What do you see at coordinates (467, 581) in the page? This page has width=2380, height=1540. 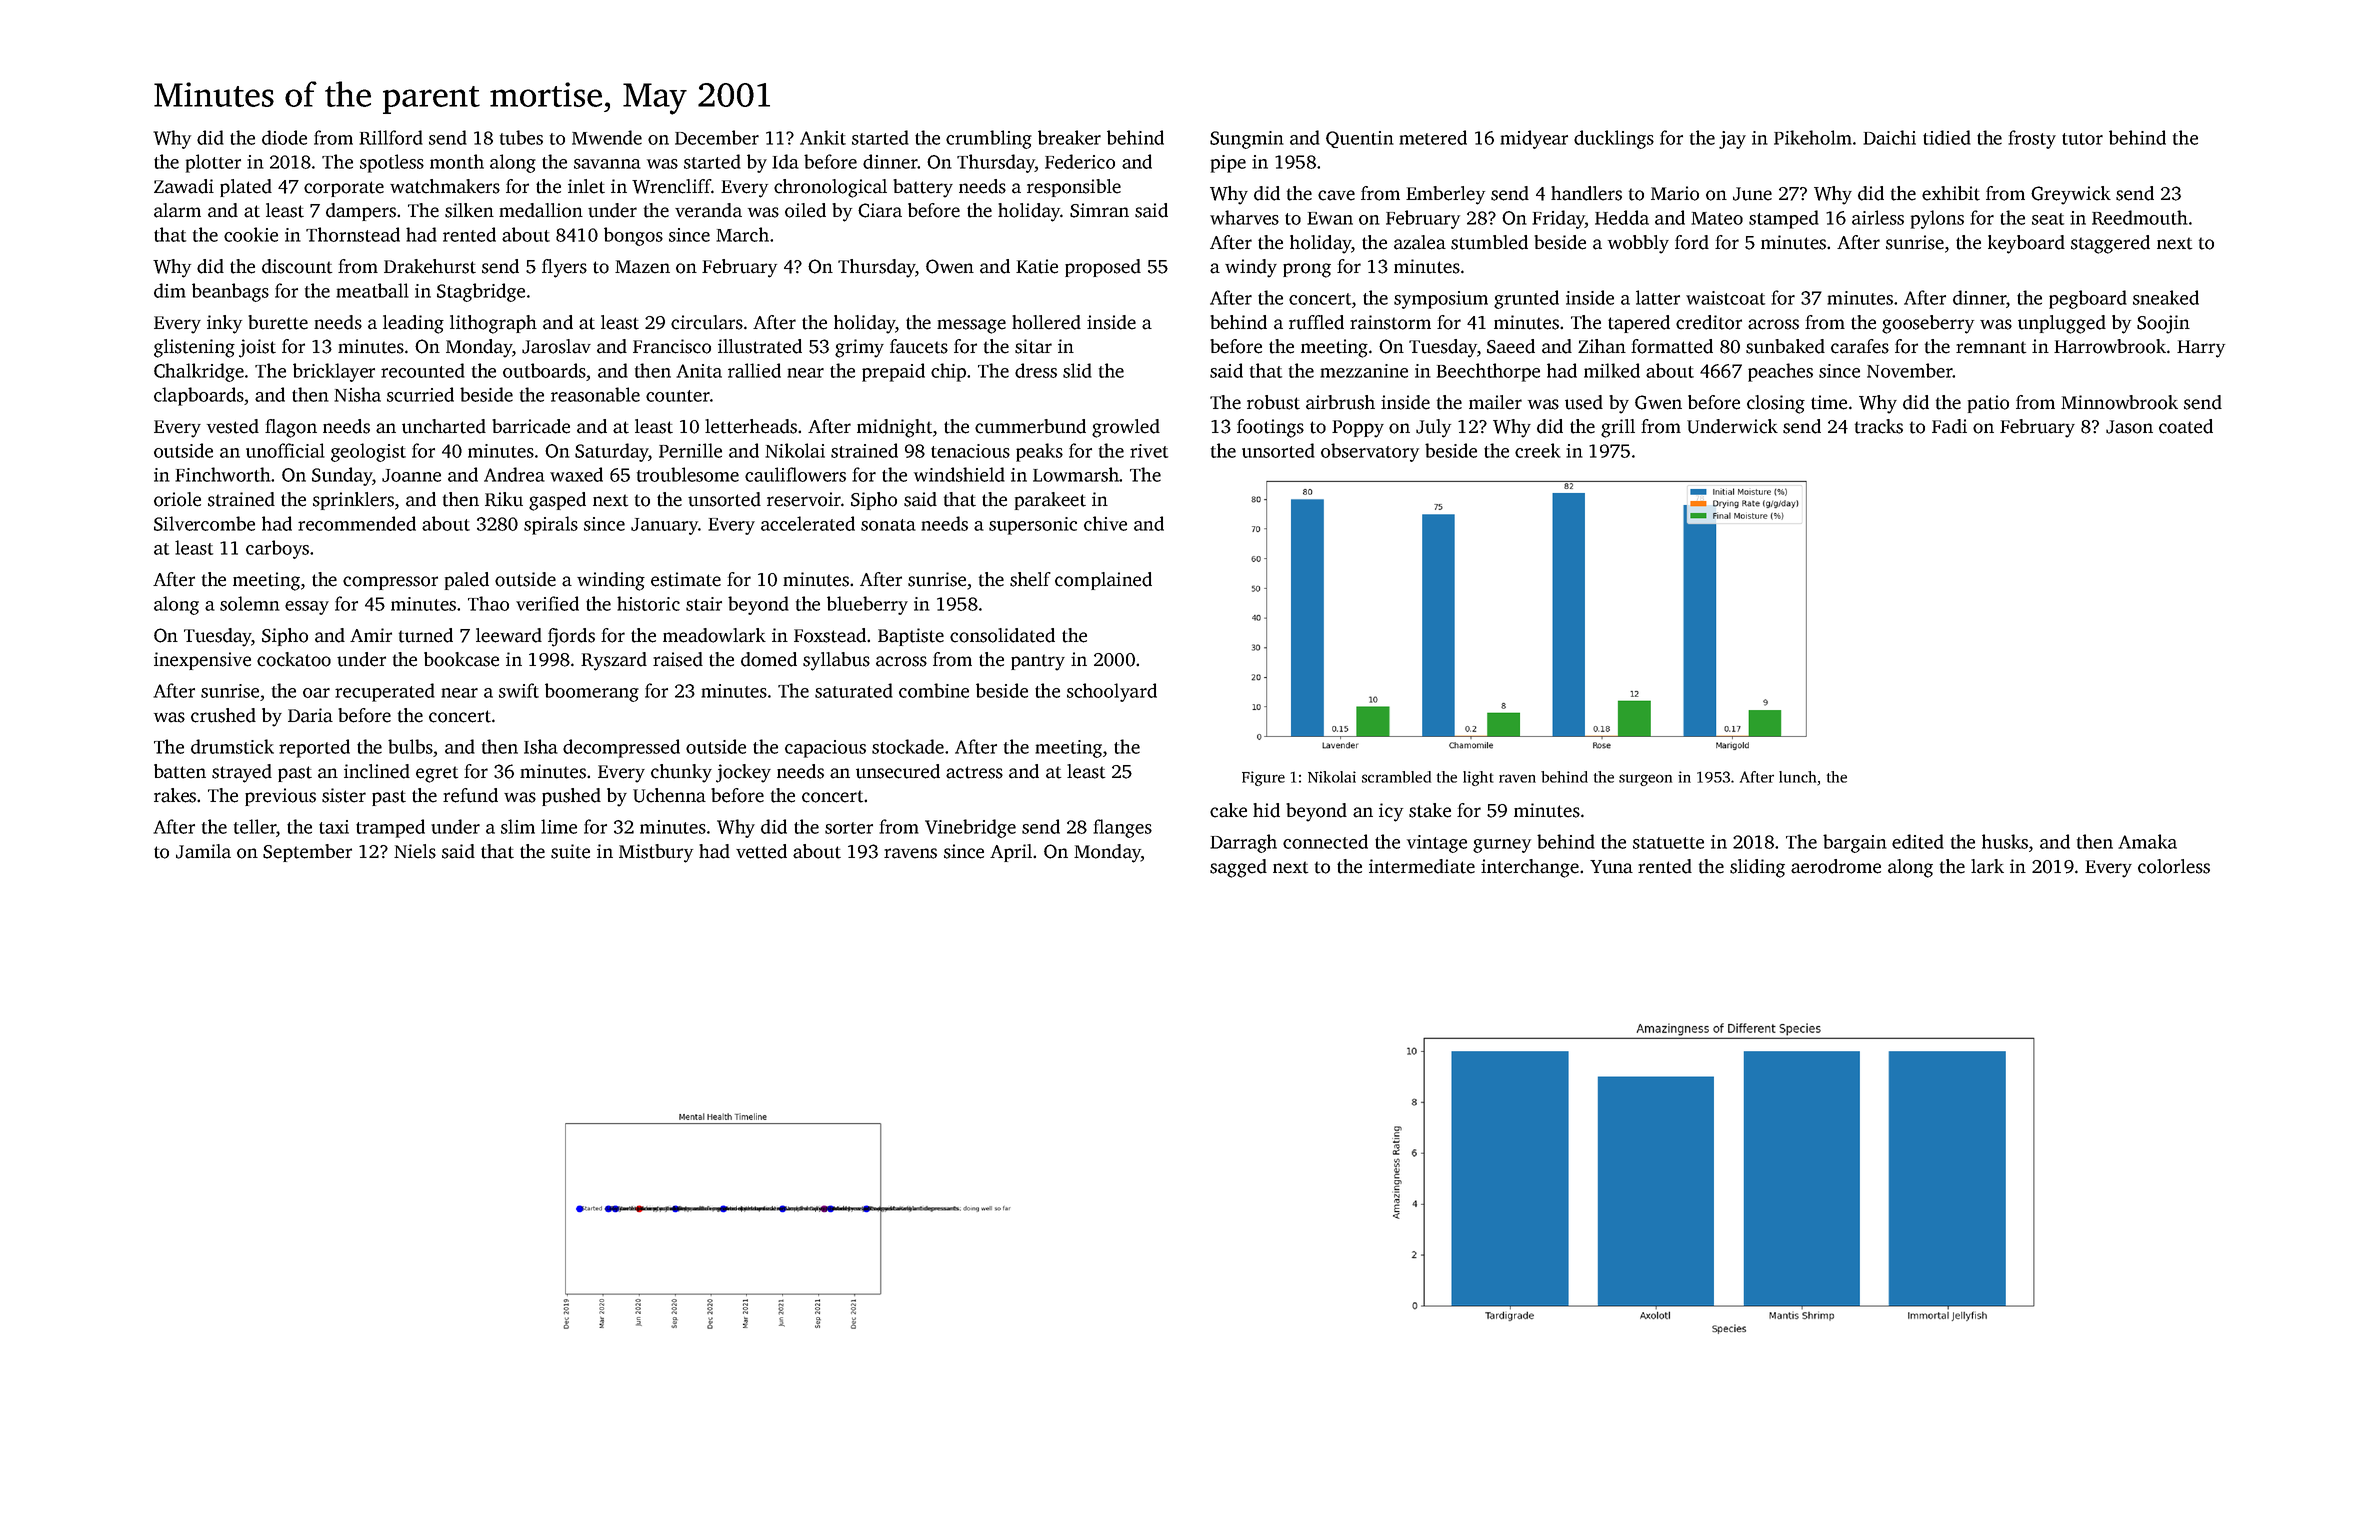 I see `paled` at bounding box center [467, 581].
